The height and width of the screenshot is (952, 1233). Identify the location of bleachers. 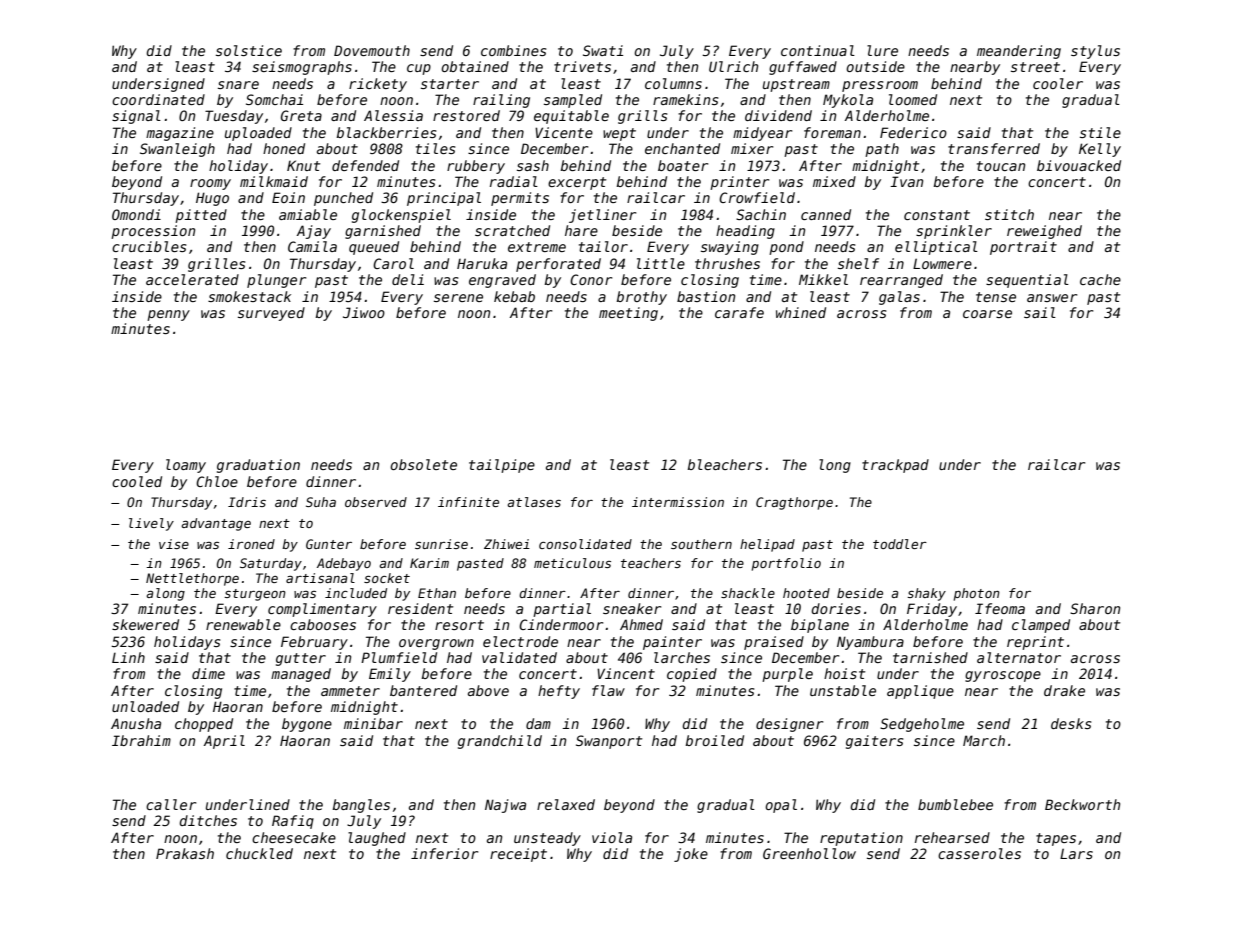
(724, 464).
